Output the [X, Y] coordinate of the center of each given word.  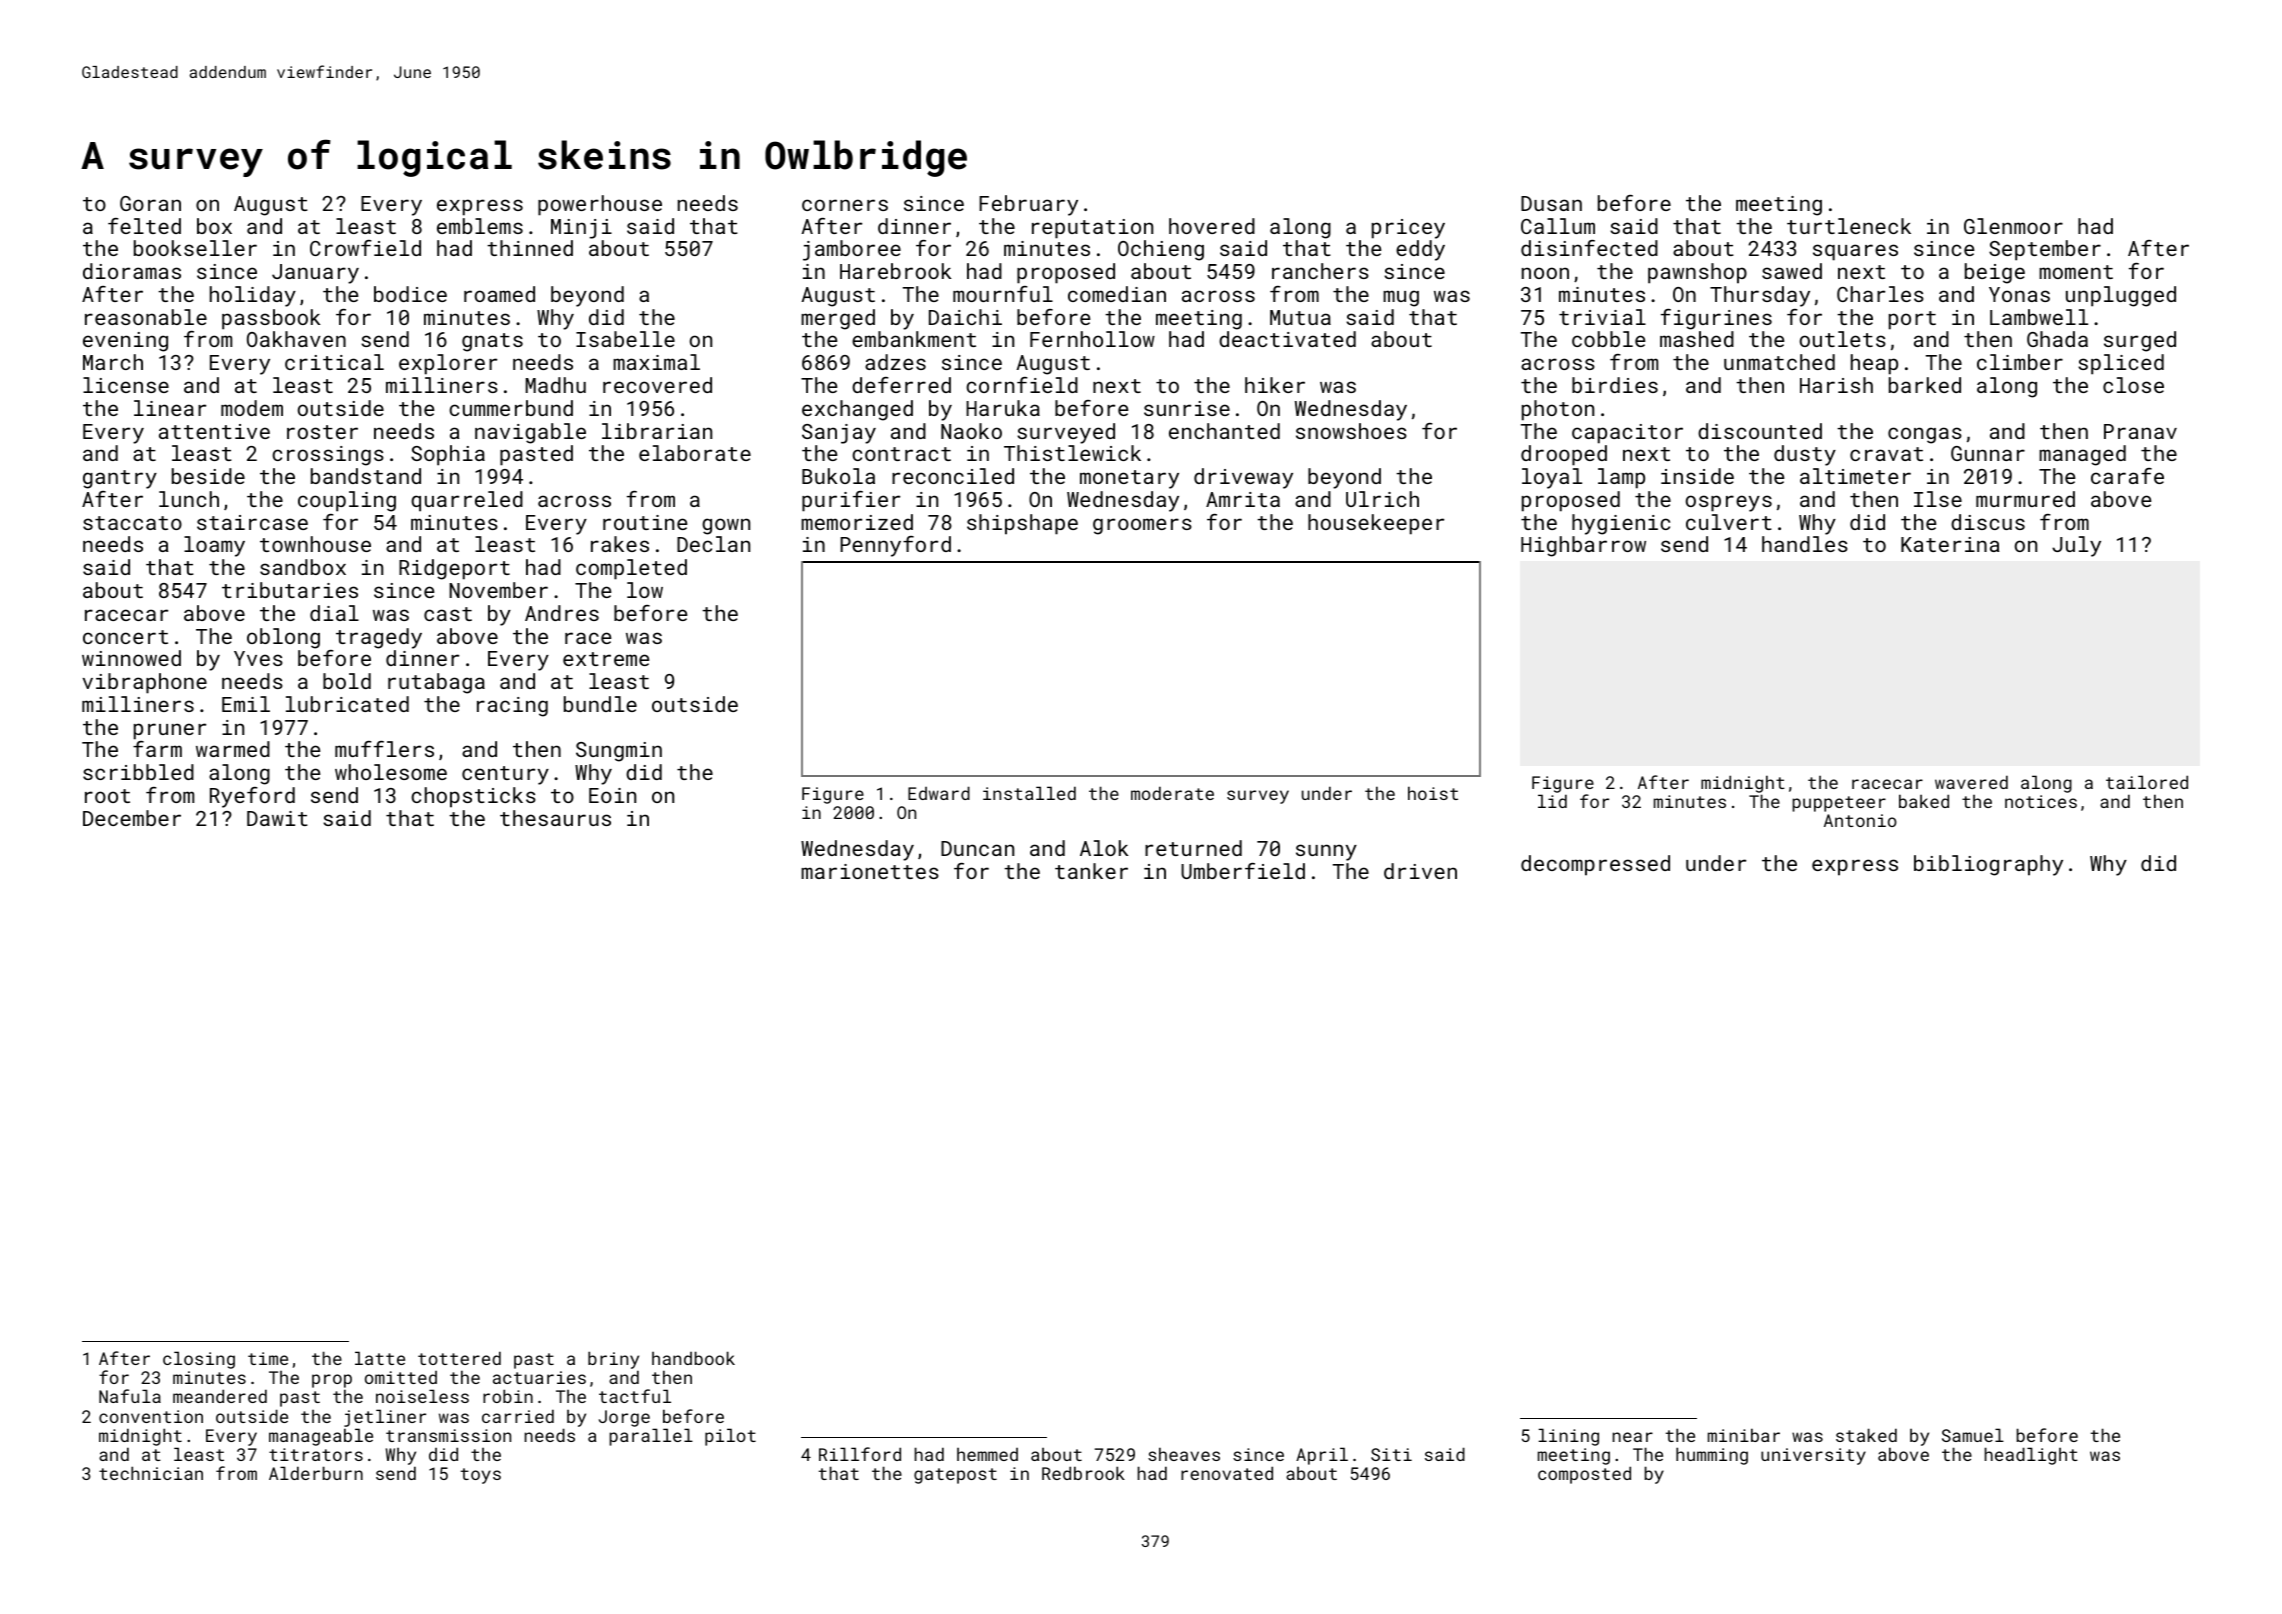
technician [151, 1473]
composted [1584, 1475]
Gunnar [1988, 453]
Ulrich [1382, 499]
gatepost [955, 1476]
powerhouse [600, 205]
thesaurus [555, 818]
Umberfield [1243, 871]
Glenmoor [2013, 226]
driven [1420, 871]
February [1028, 205]
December [132, 818]
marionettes [870, 871]
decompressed [1595, 865]
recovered [657, 385]
